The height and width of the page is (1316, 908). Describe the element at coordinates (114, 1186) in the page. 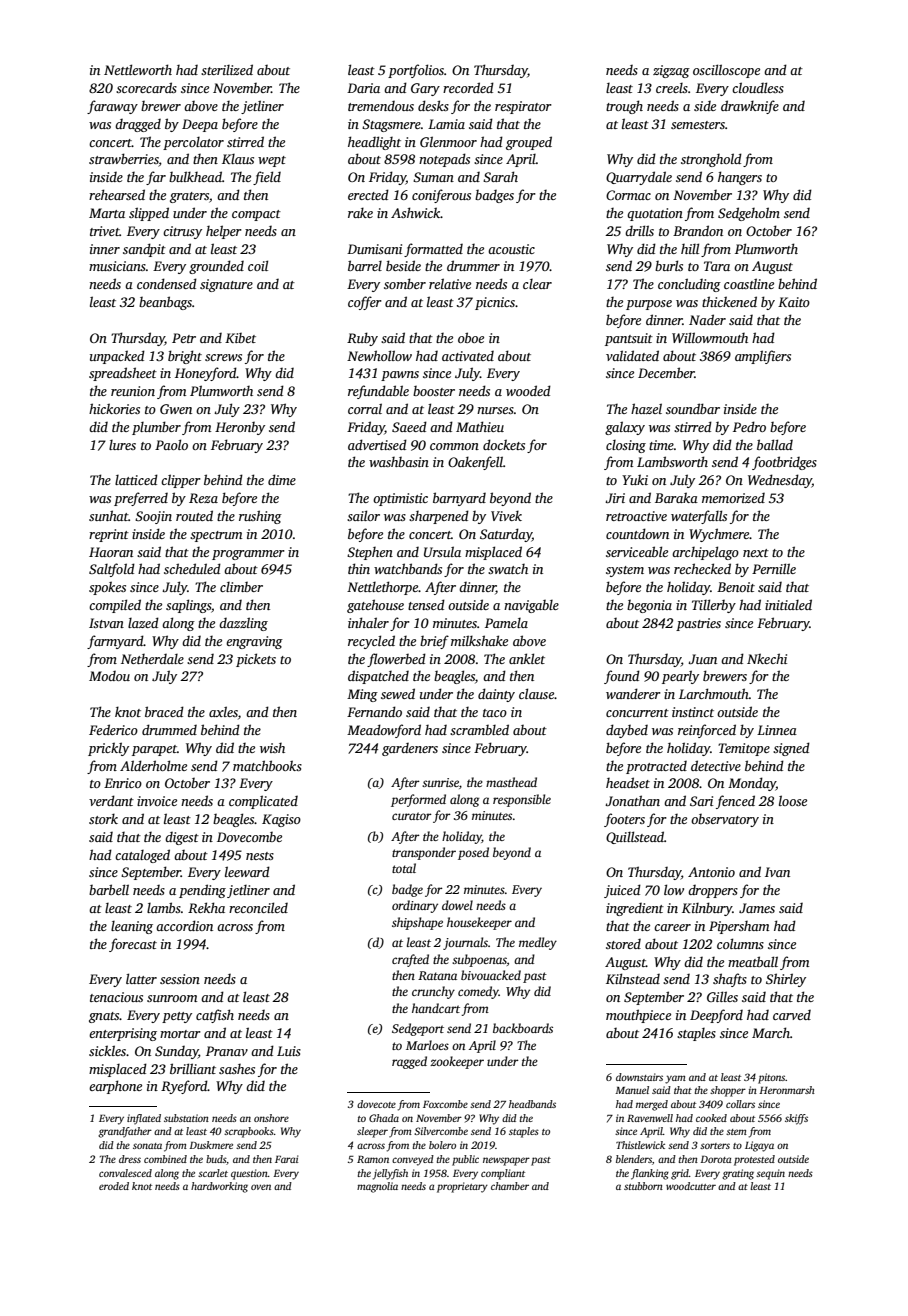

I see `eroded` at that location.
